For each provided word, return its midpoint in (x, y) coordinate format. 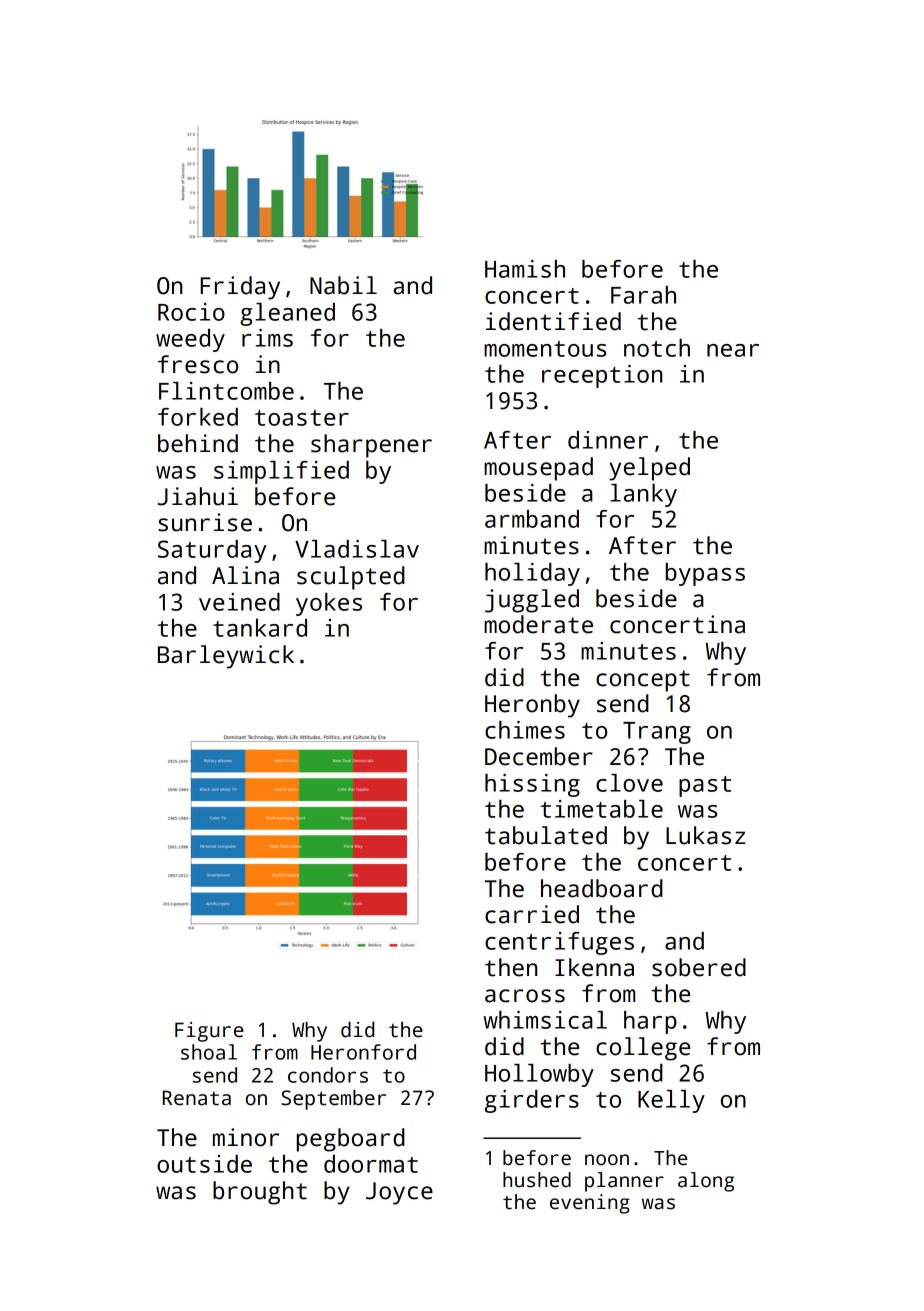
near (733, 350)
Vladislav (357, 549)
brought (260, 1193)
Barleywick (226, 657)
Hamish (525, 269)
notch (657, 348)
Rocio (191, 312)
